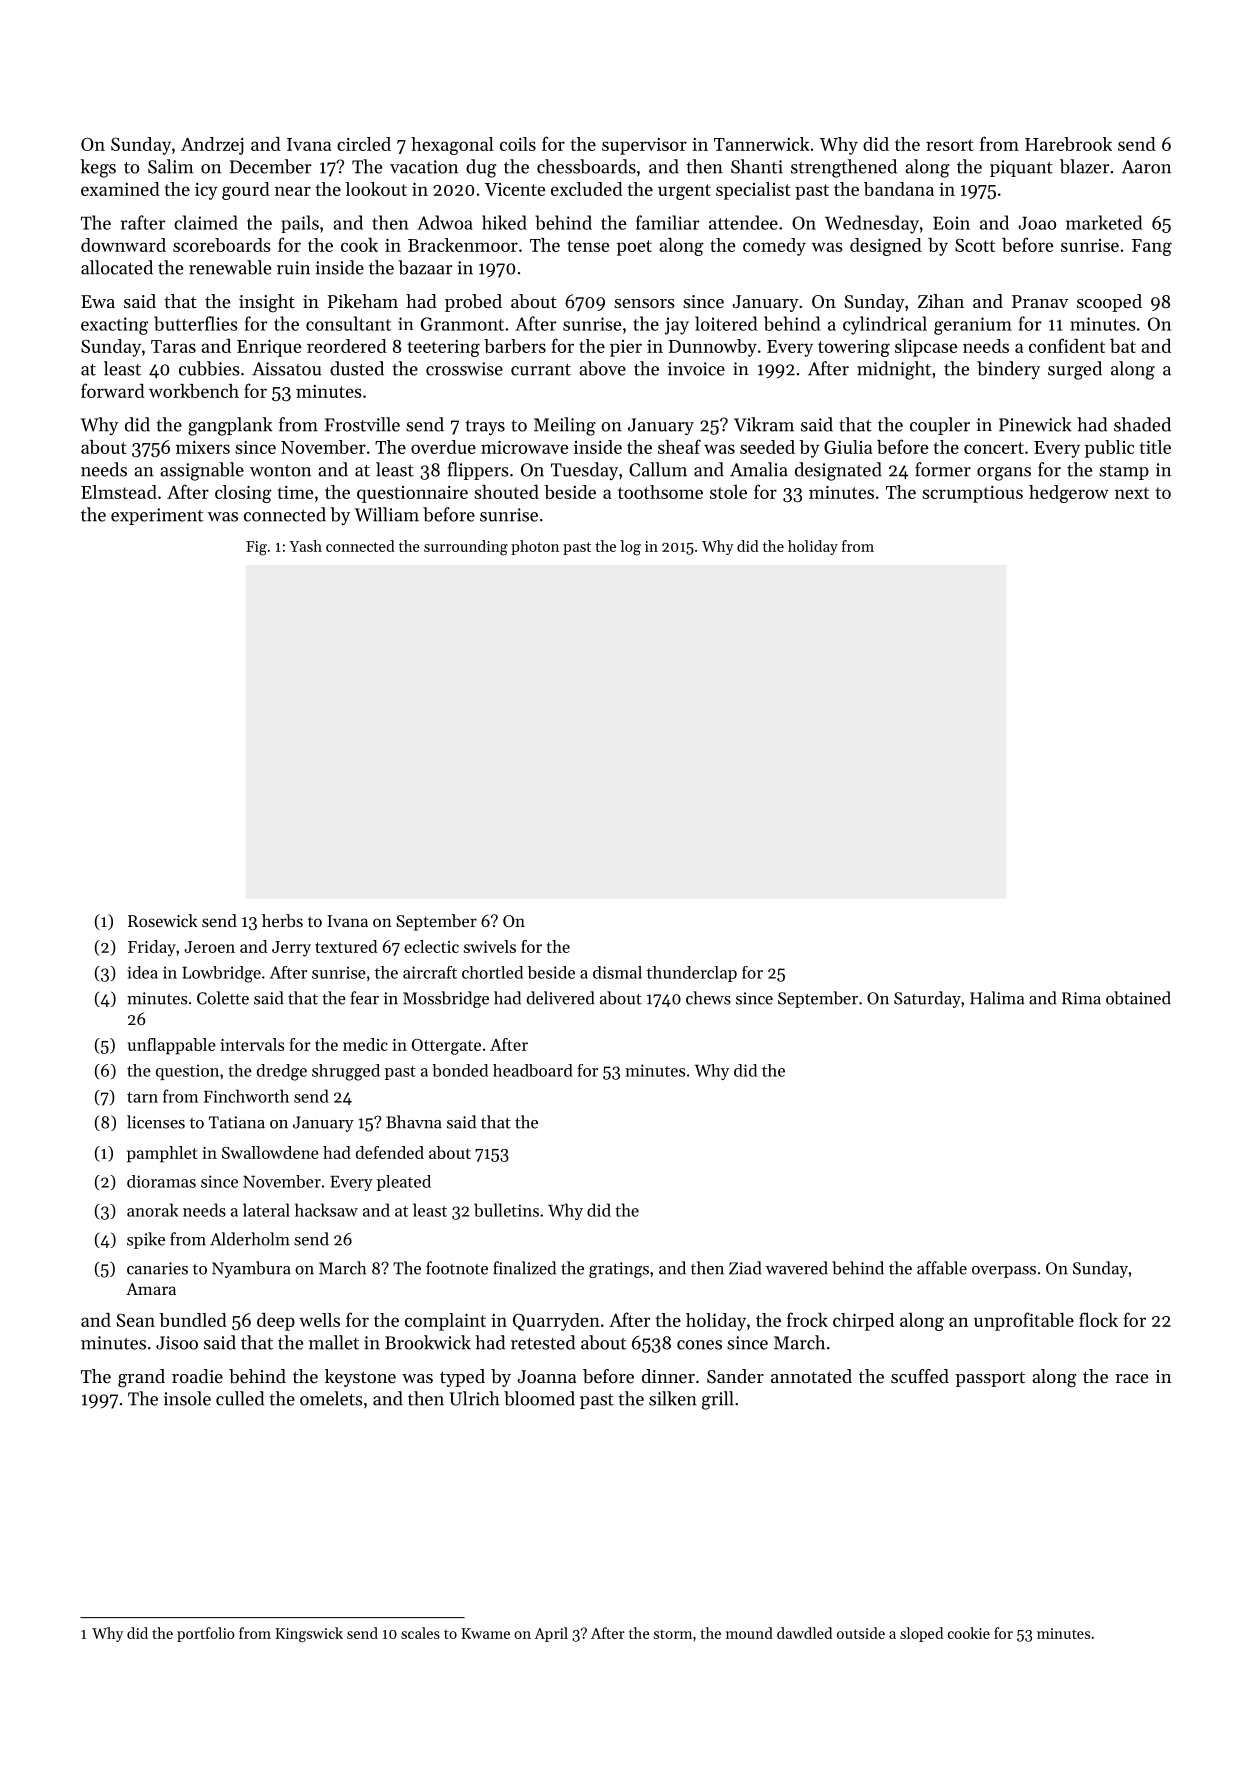 This screenshot has width=1252, height=1770. Describe the element at coordinates (872, 224) in the screenshot. I see `Wednesday` at that location.
